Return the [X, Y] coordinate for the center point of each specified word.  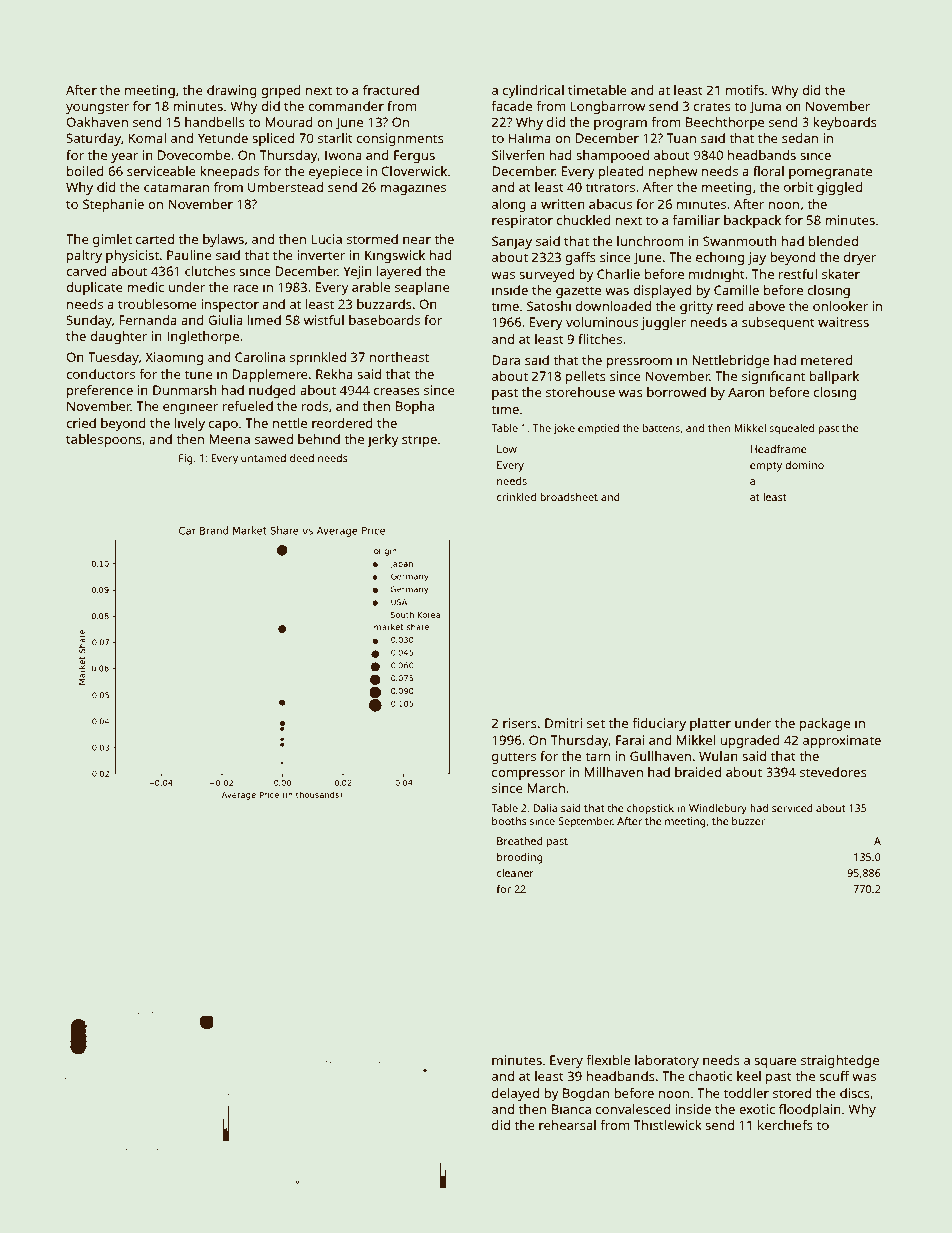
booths [509, 821]
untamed [263, 458]
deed [302, 458]
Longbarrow [608, 107]
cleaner [515, 873]
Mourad [289, 122]
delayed [515, 1094]
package [825, 724]
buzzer [748, 821]
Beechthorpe [725, 123]
